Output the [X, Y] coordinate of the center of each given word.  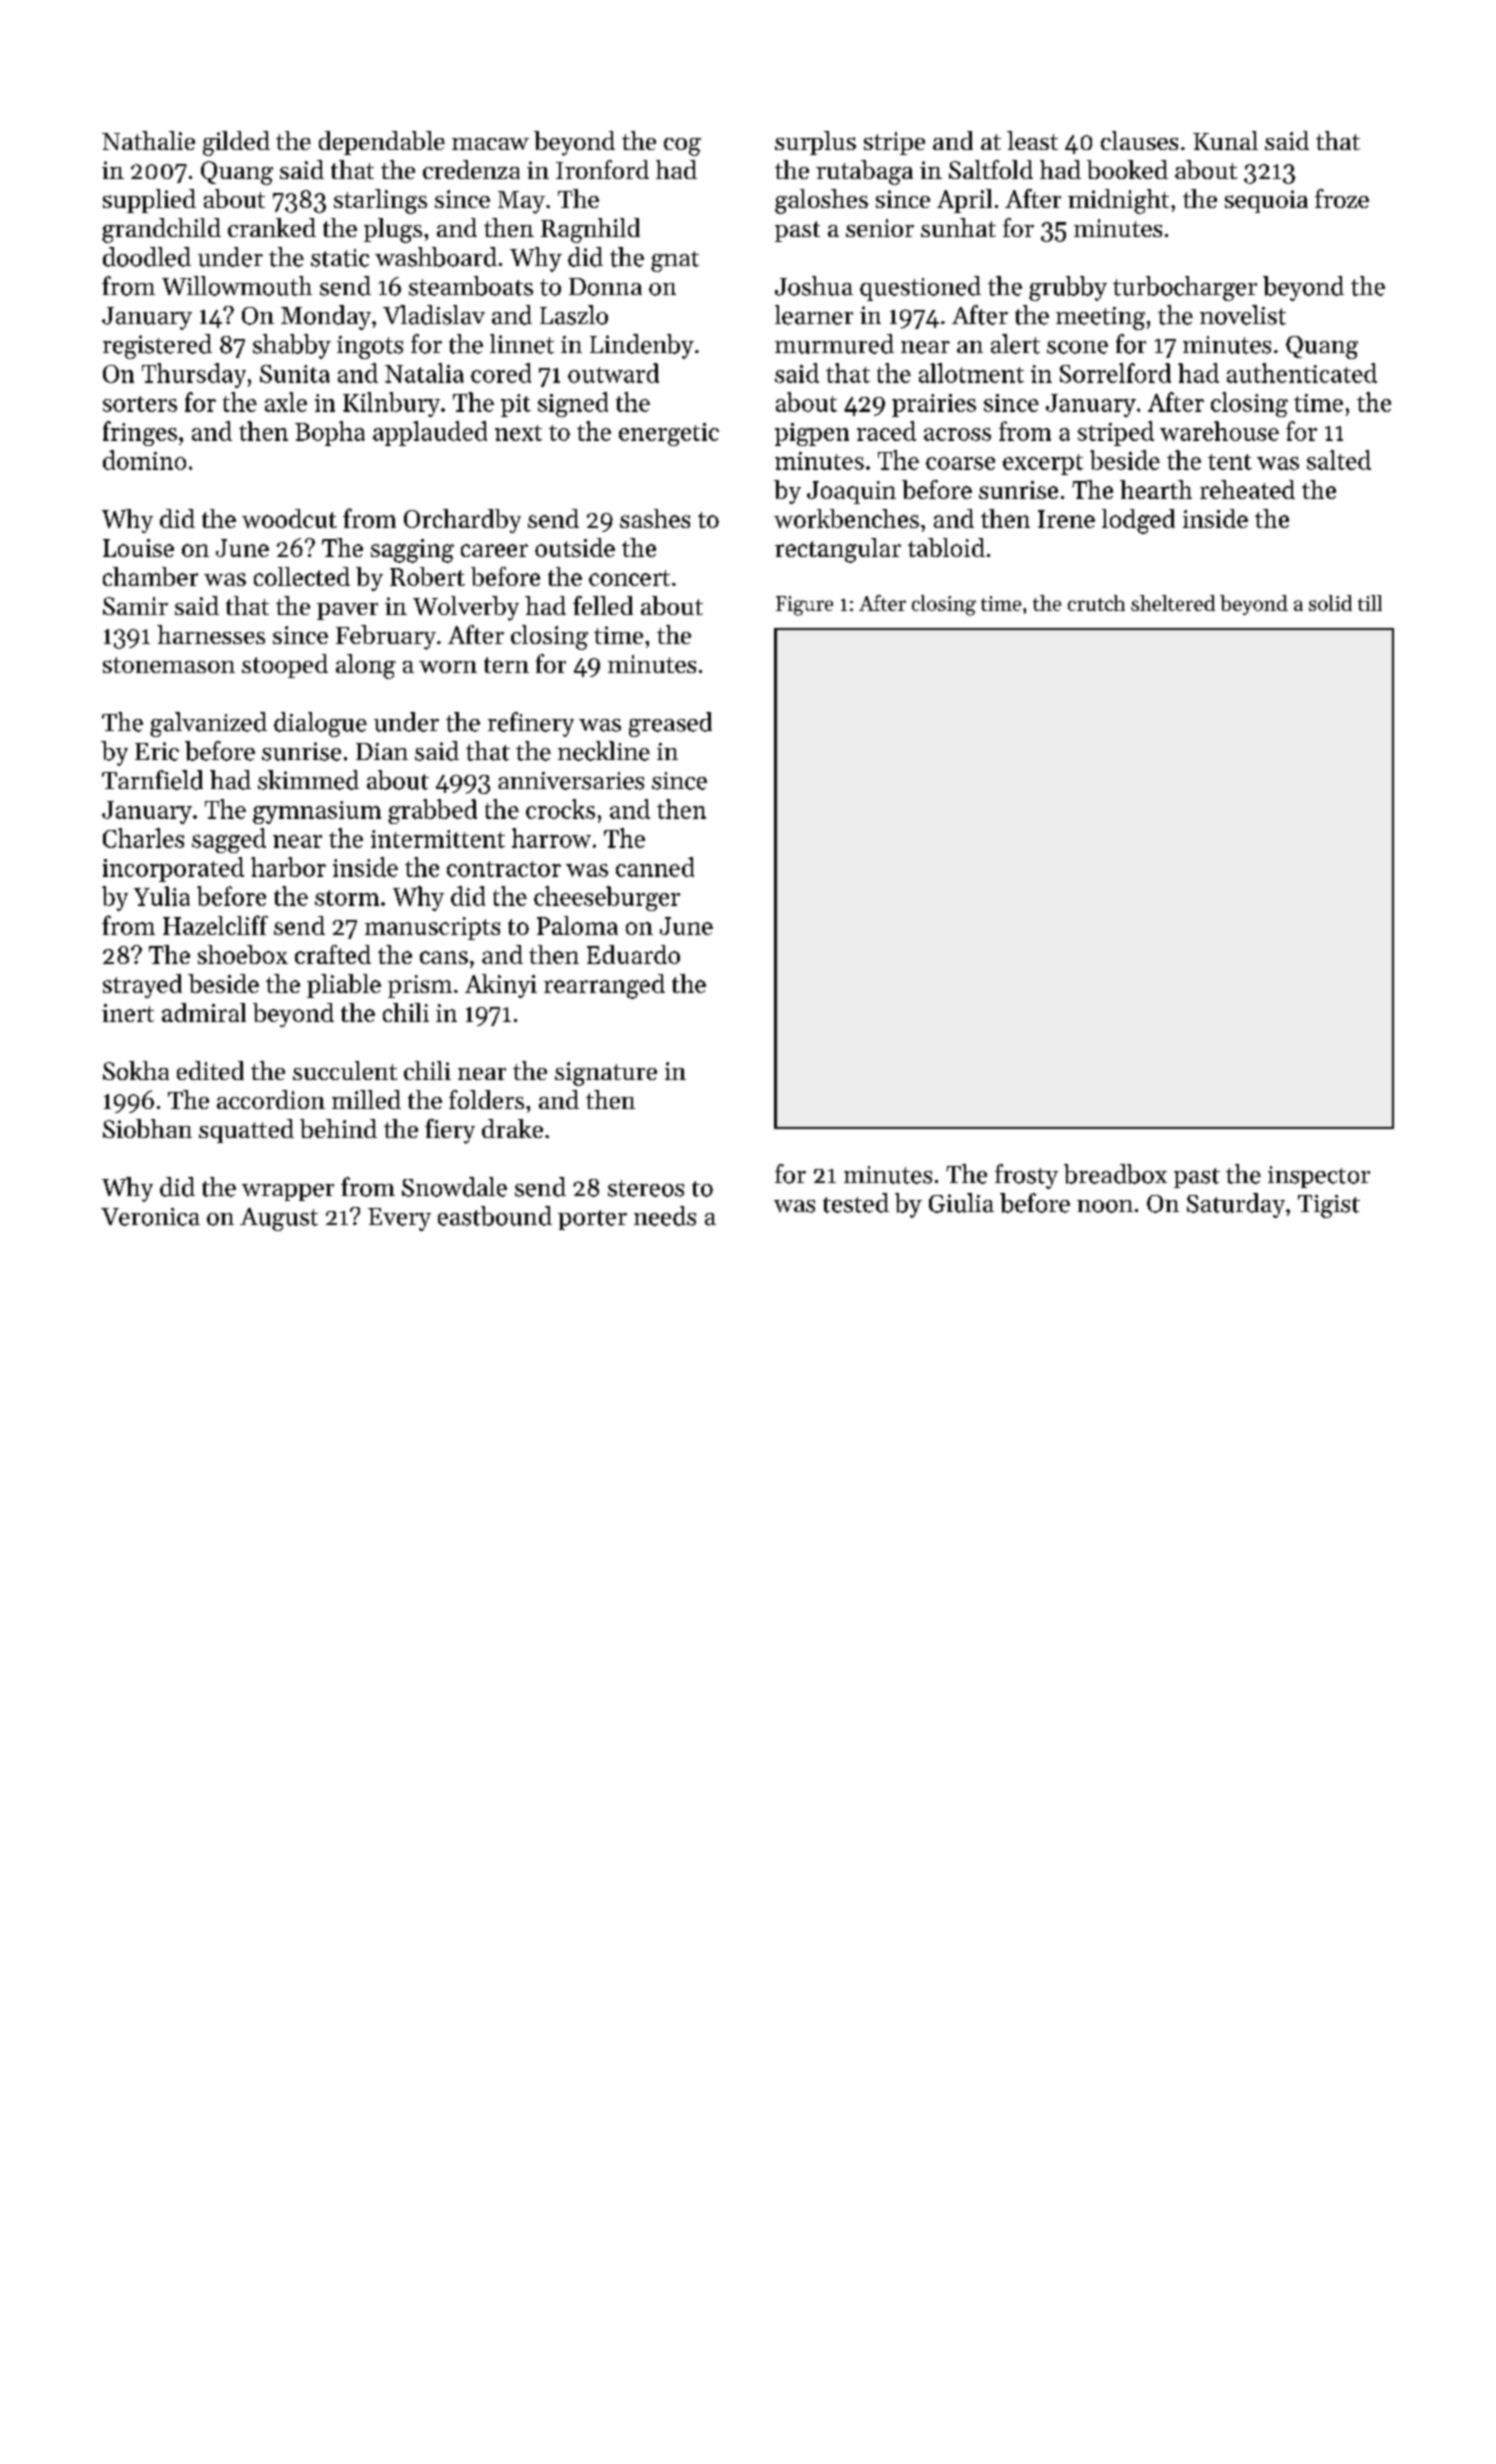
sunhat [958, 227]
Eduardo [633, 954]
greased [670, 724]
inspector [1319, 1177]
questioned [920, 288]
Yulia [162, 896]
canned [655, 867]
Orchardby [462, 521]
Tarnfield [152, 780]
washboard [436, 257]
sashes [655, 518]
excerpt [1043, 464]
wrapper [288, 1192]
